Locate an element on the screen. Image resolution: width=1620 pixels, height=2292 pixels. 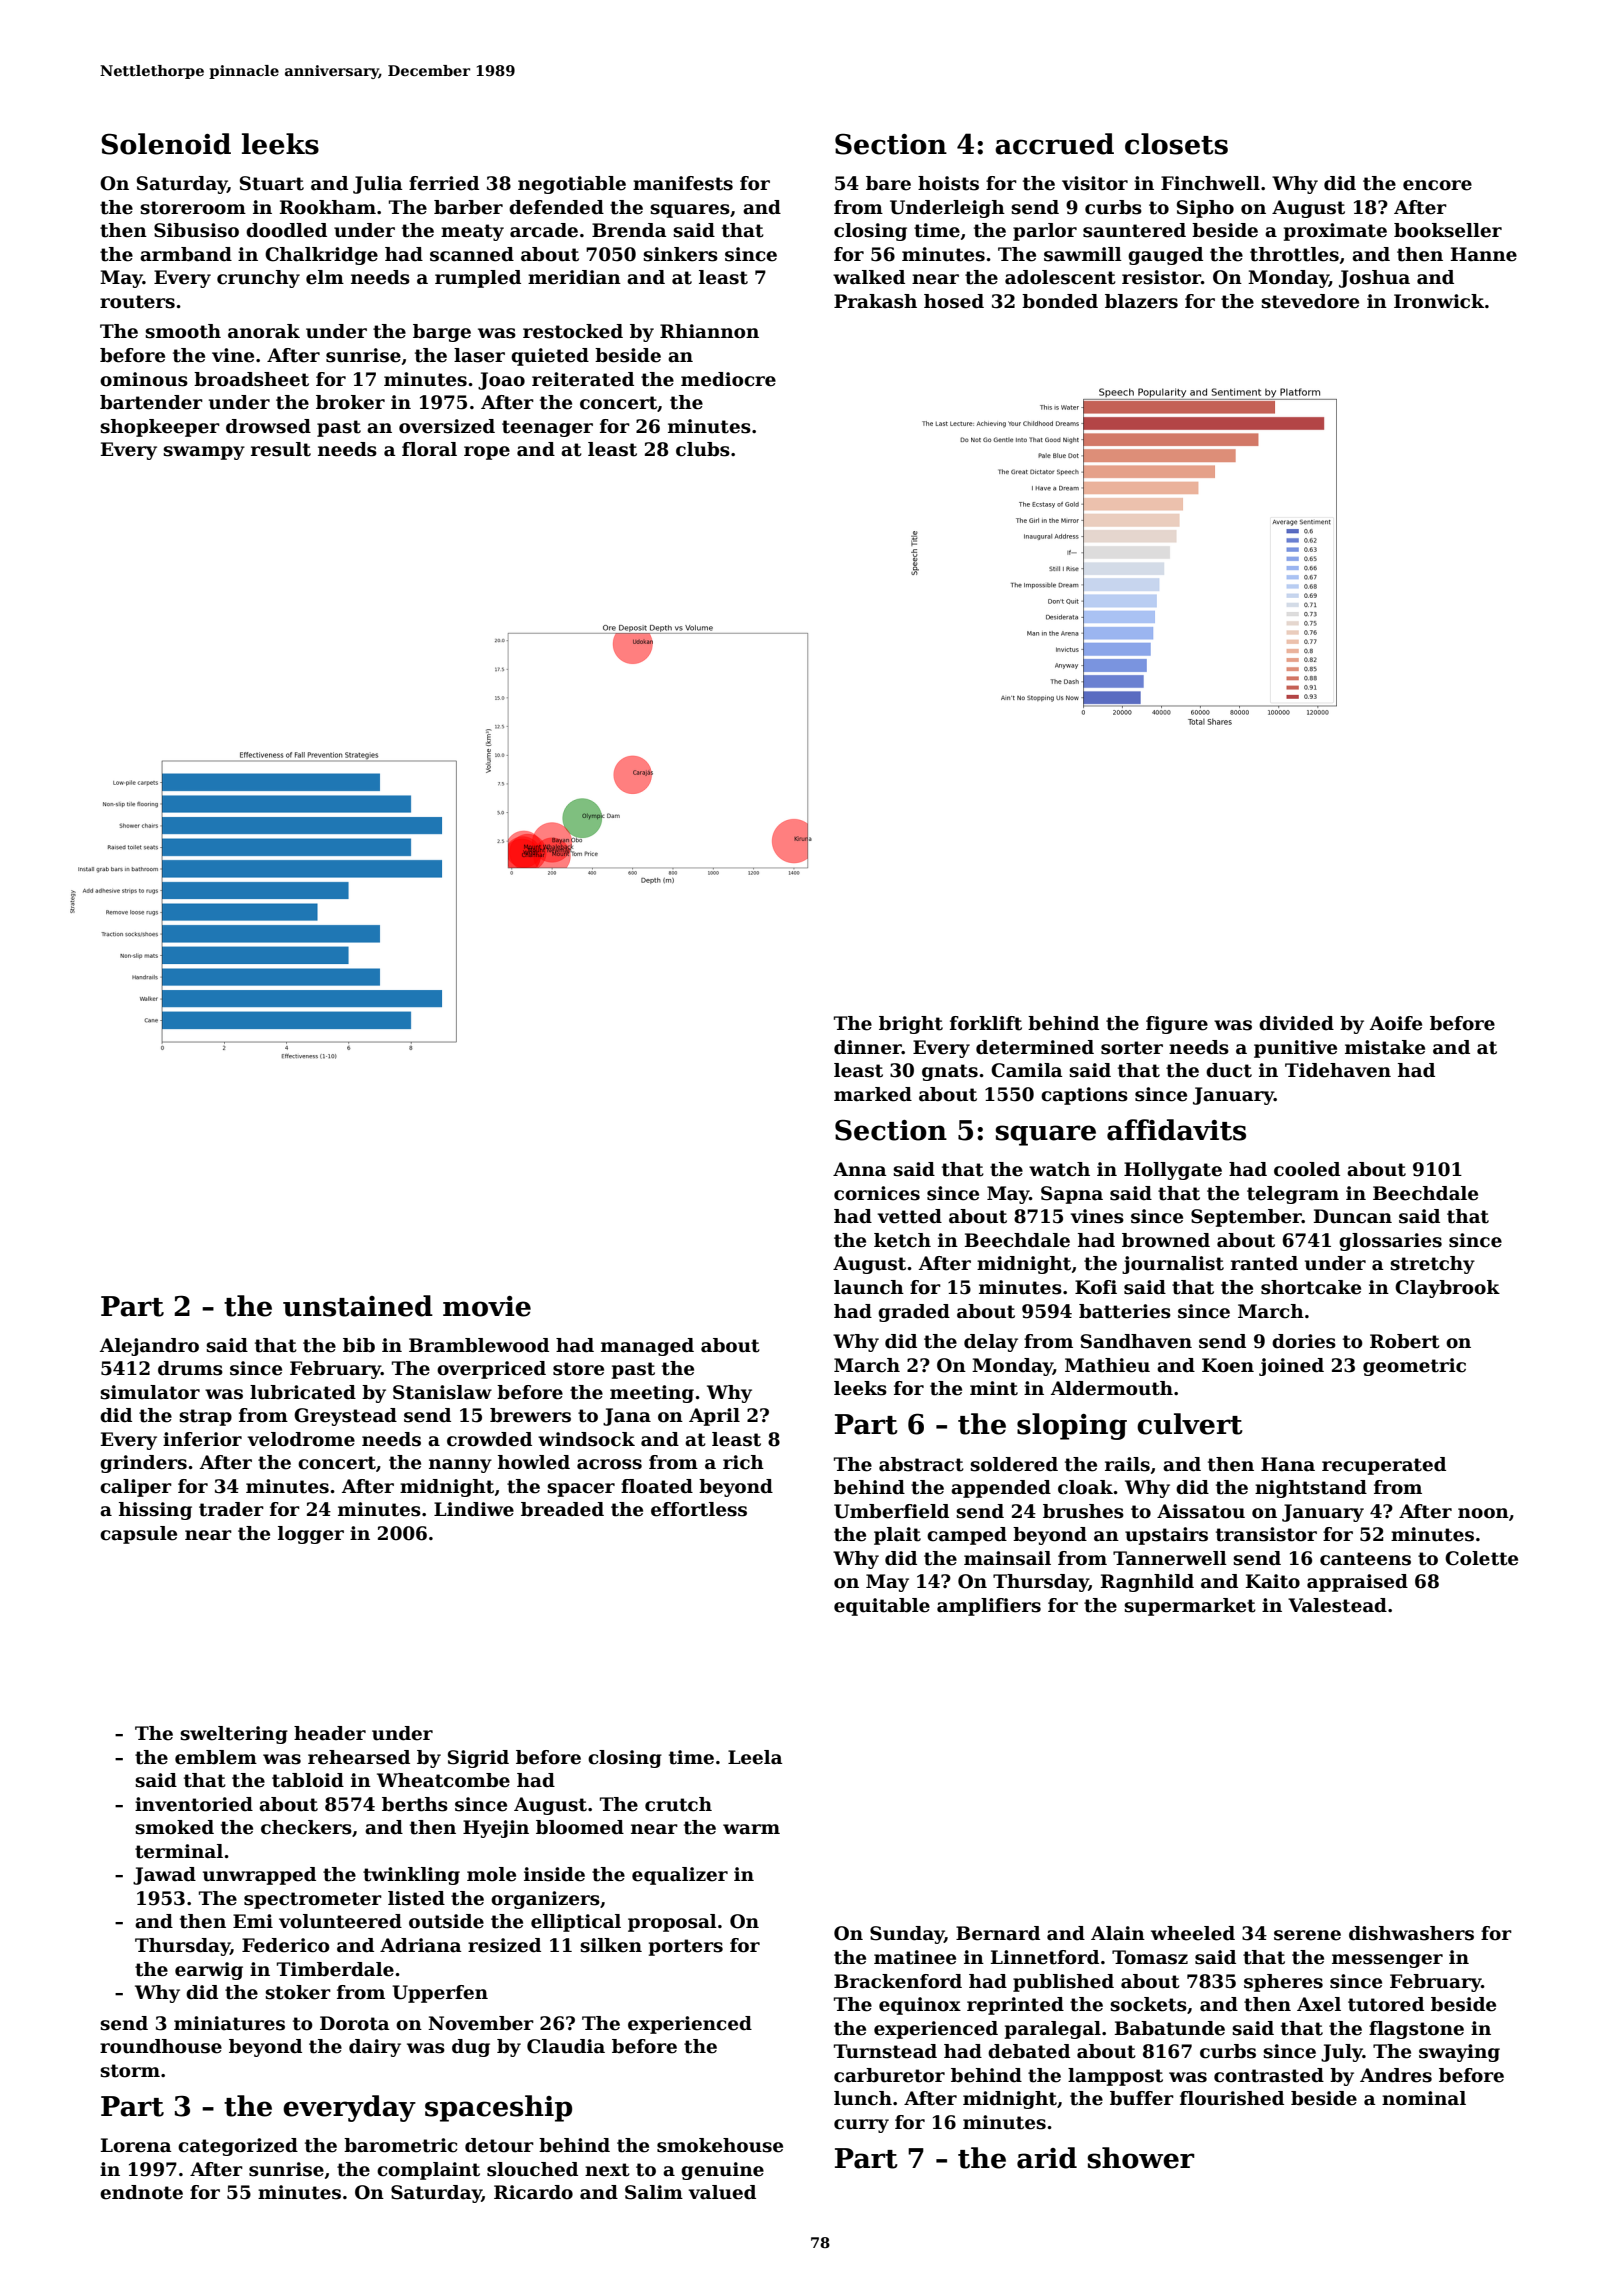
equalizer is located at coordinates (680, 1876).
